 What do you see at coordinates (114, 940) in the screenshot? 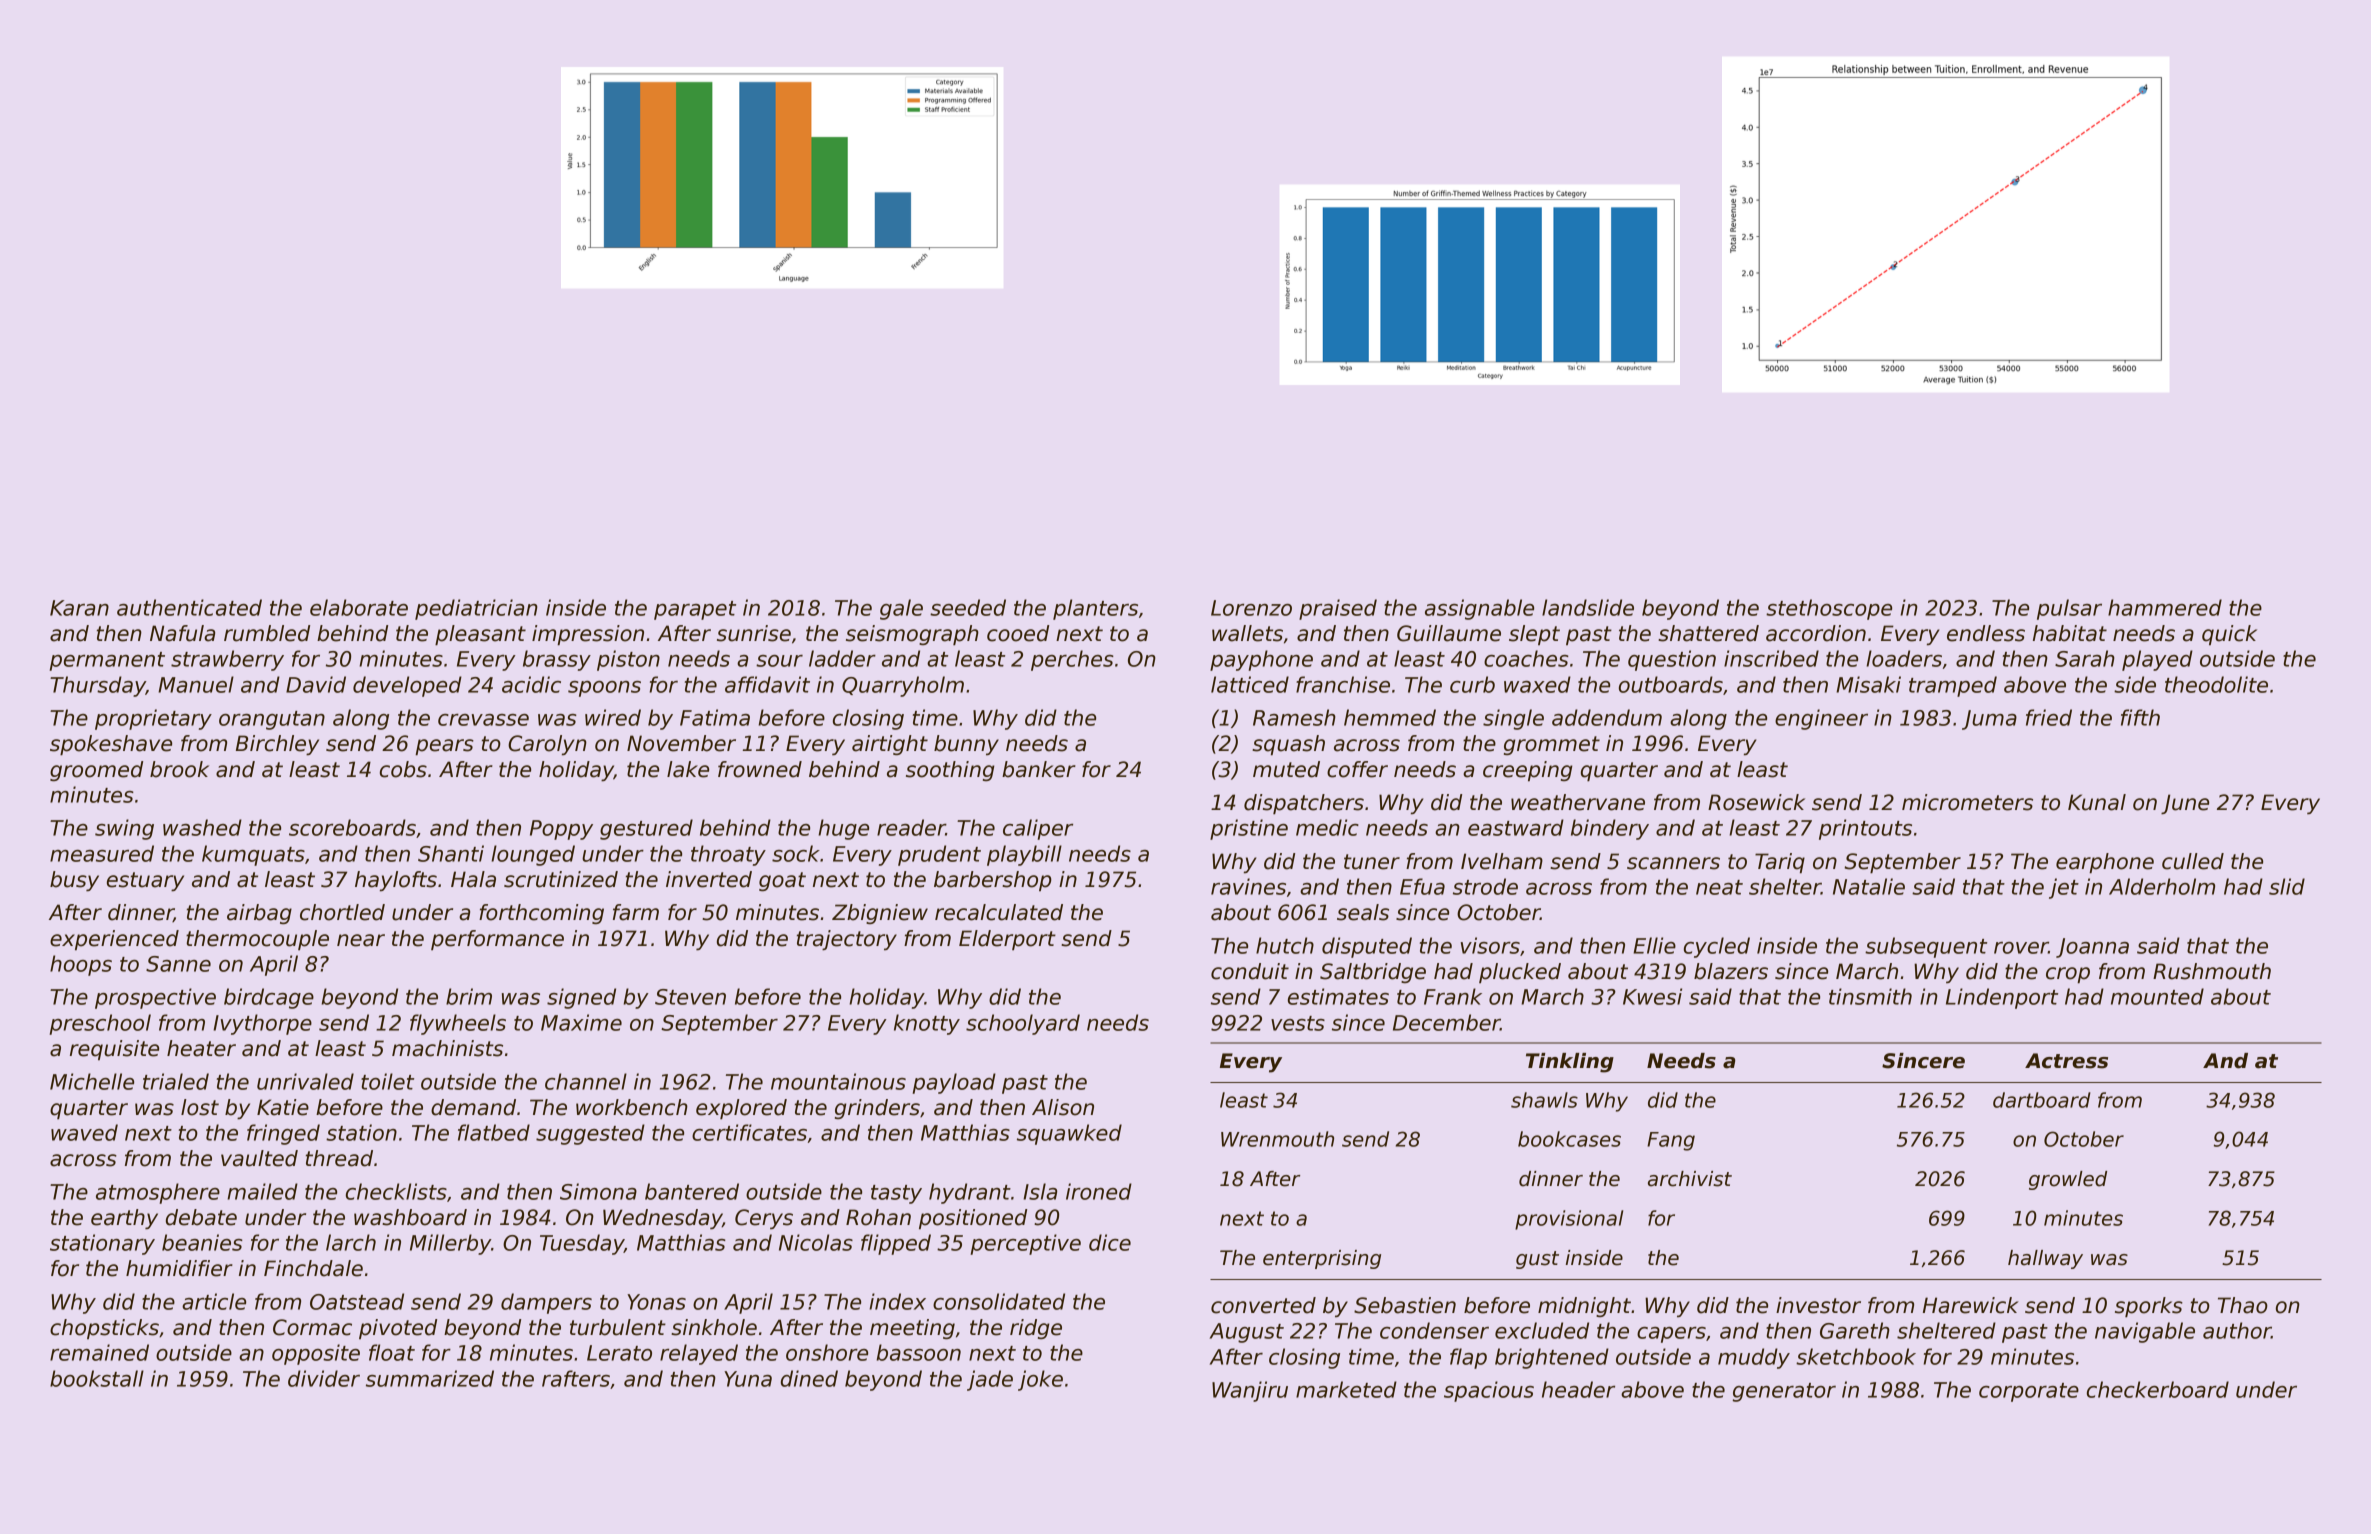
I see `experienced` at bounding box center [114, 940].
